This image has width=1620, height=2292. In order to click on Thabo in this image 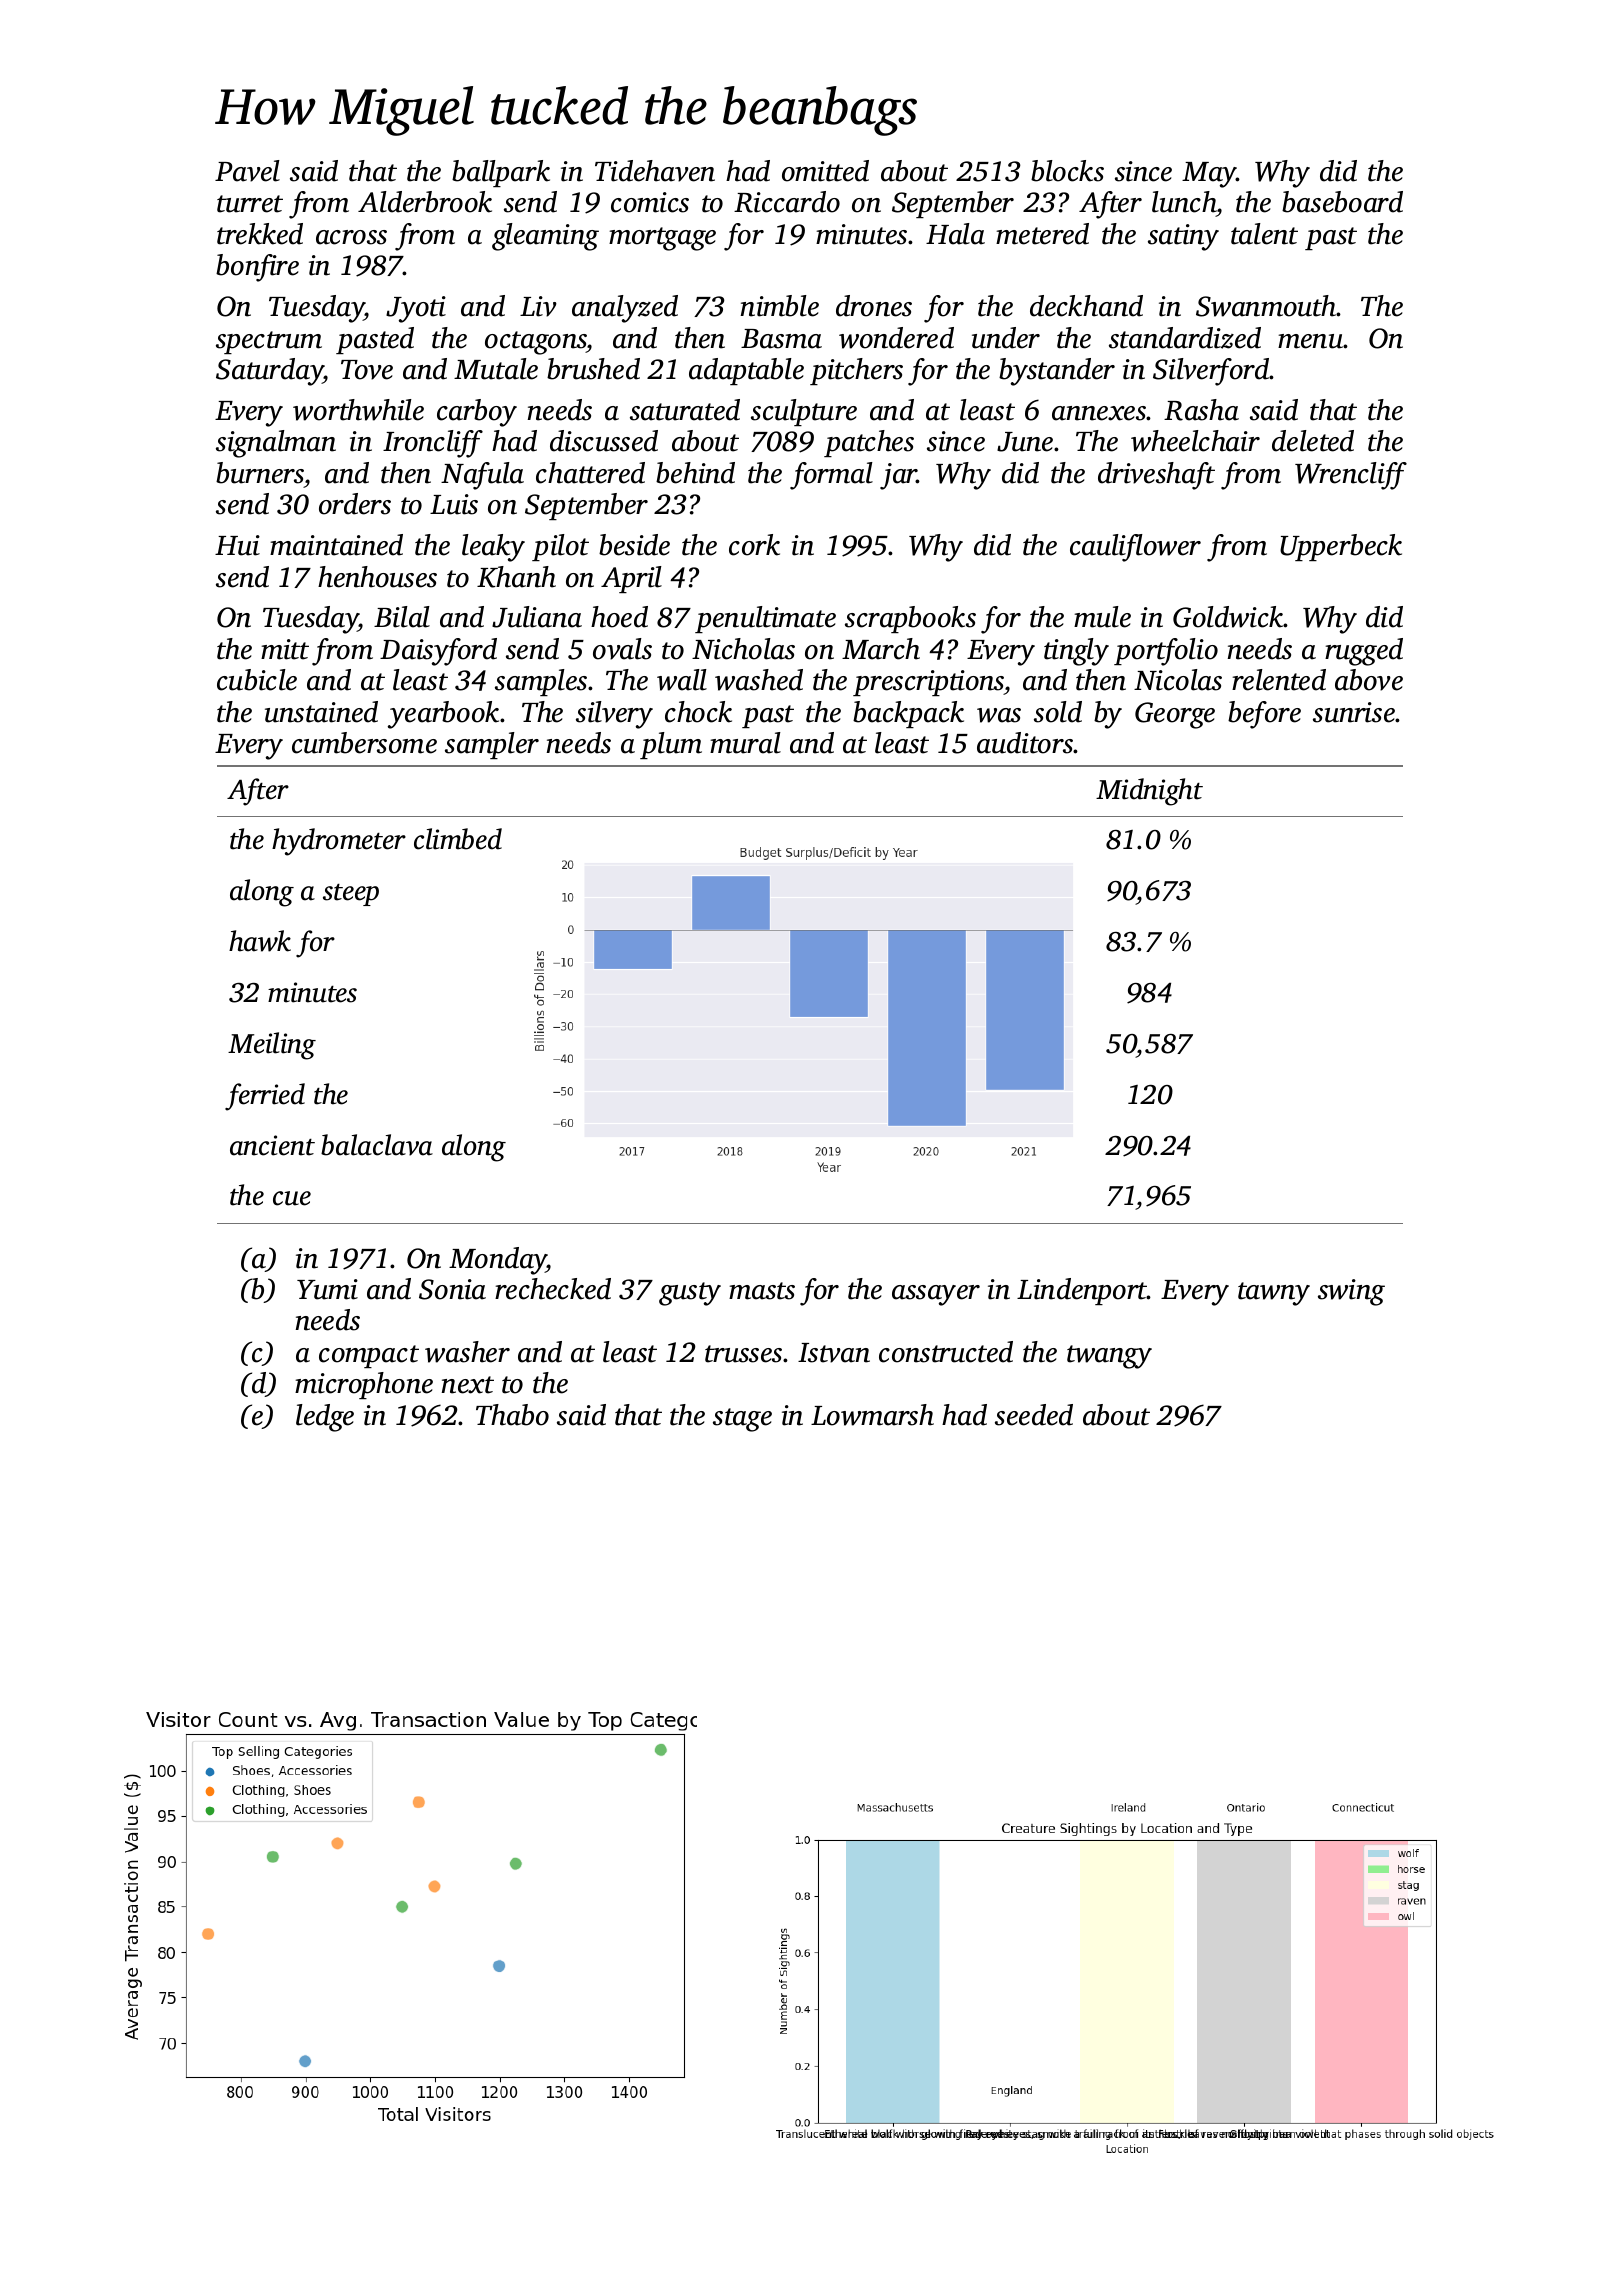, I will do `click(512, 1415)`.
